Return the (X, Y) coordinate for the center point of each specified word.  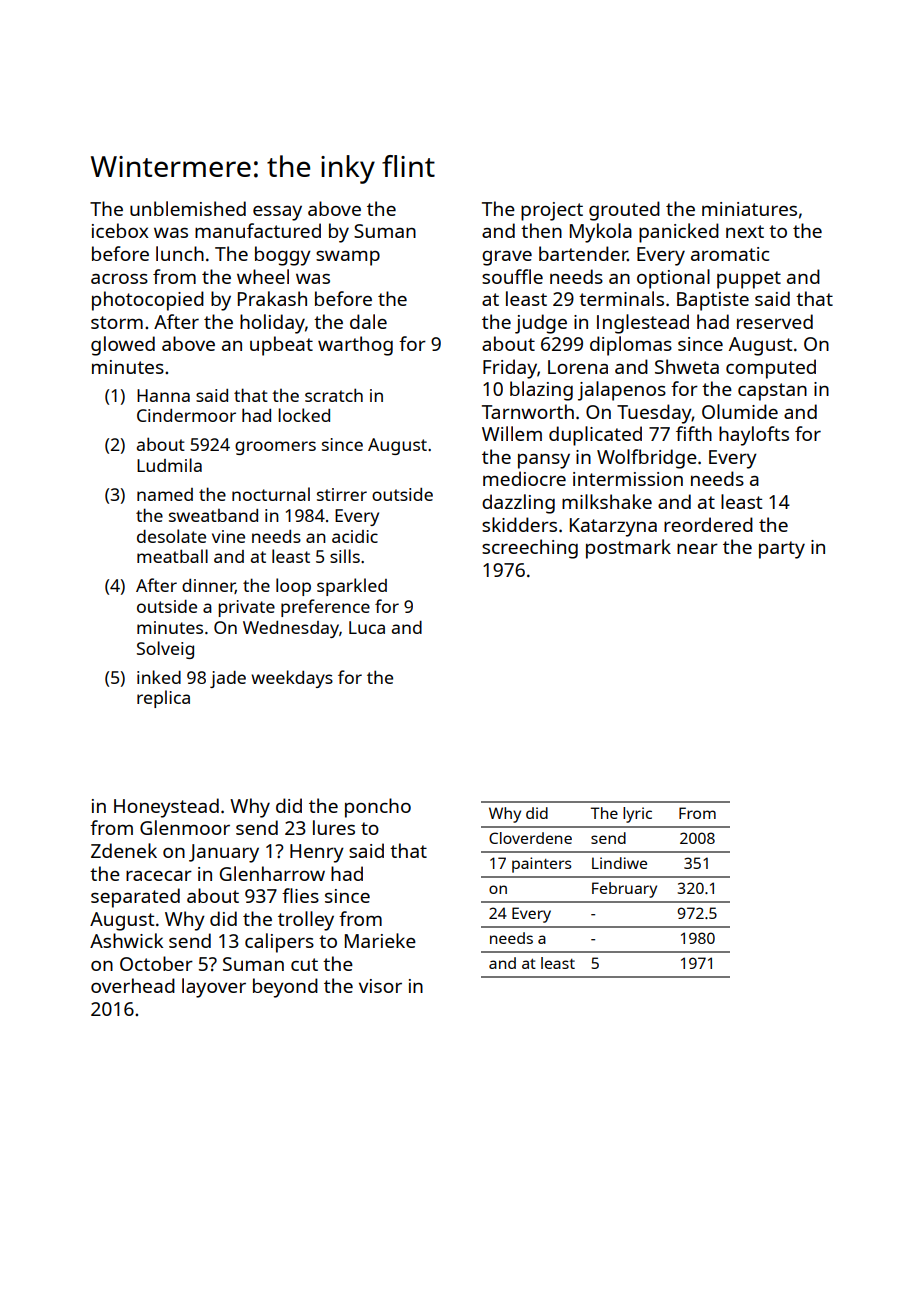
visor (380, 986)
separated (135, 898)
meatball (172, 556)
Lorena (578, 367)
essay (277, 213)
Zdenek (124, 850)
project (552, 211)
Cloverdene (530, 838)
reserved (775, 321)
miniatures (749, 209)
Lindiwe (619, 863)
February (624, 890)
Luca (367, 627)
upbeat (281, 346)
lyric (637, 815)
